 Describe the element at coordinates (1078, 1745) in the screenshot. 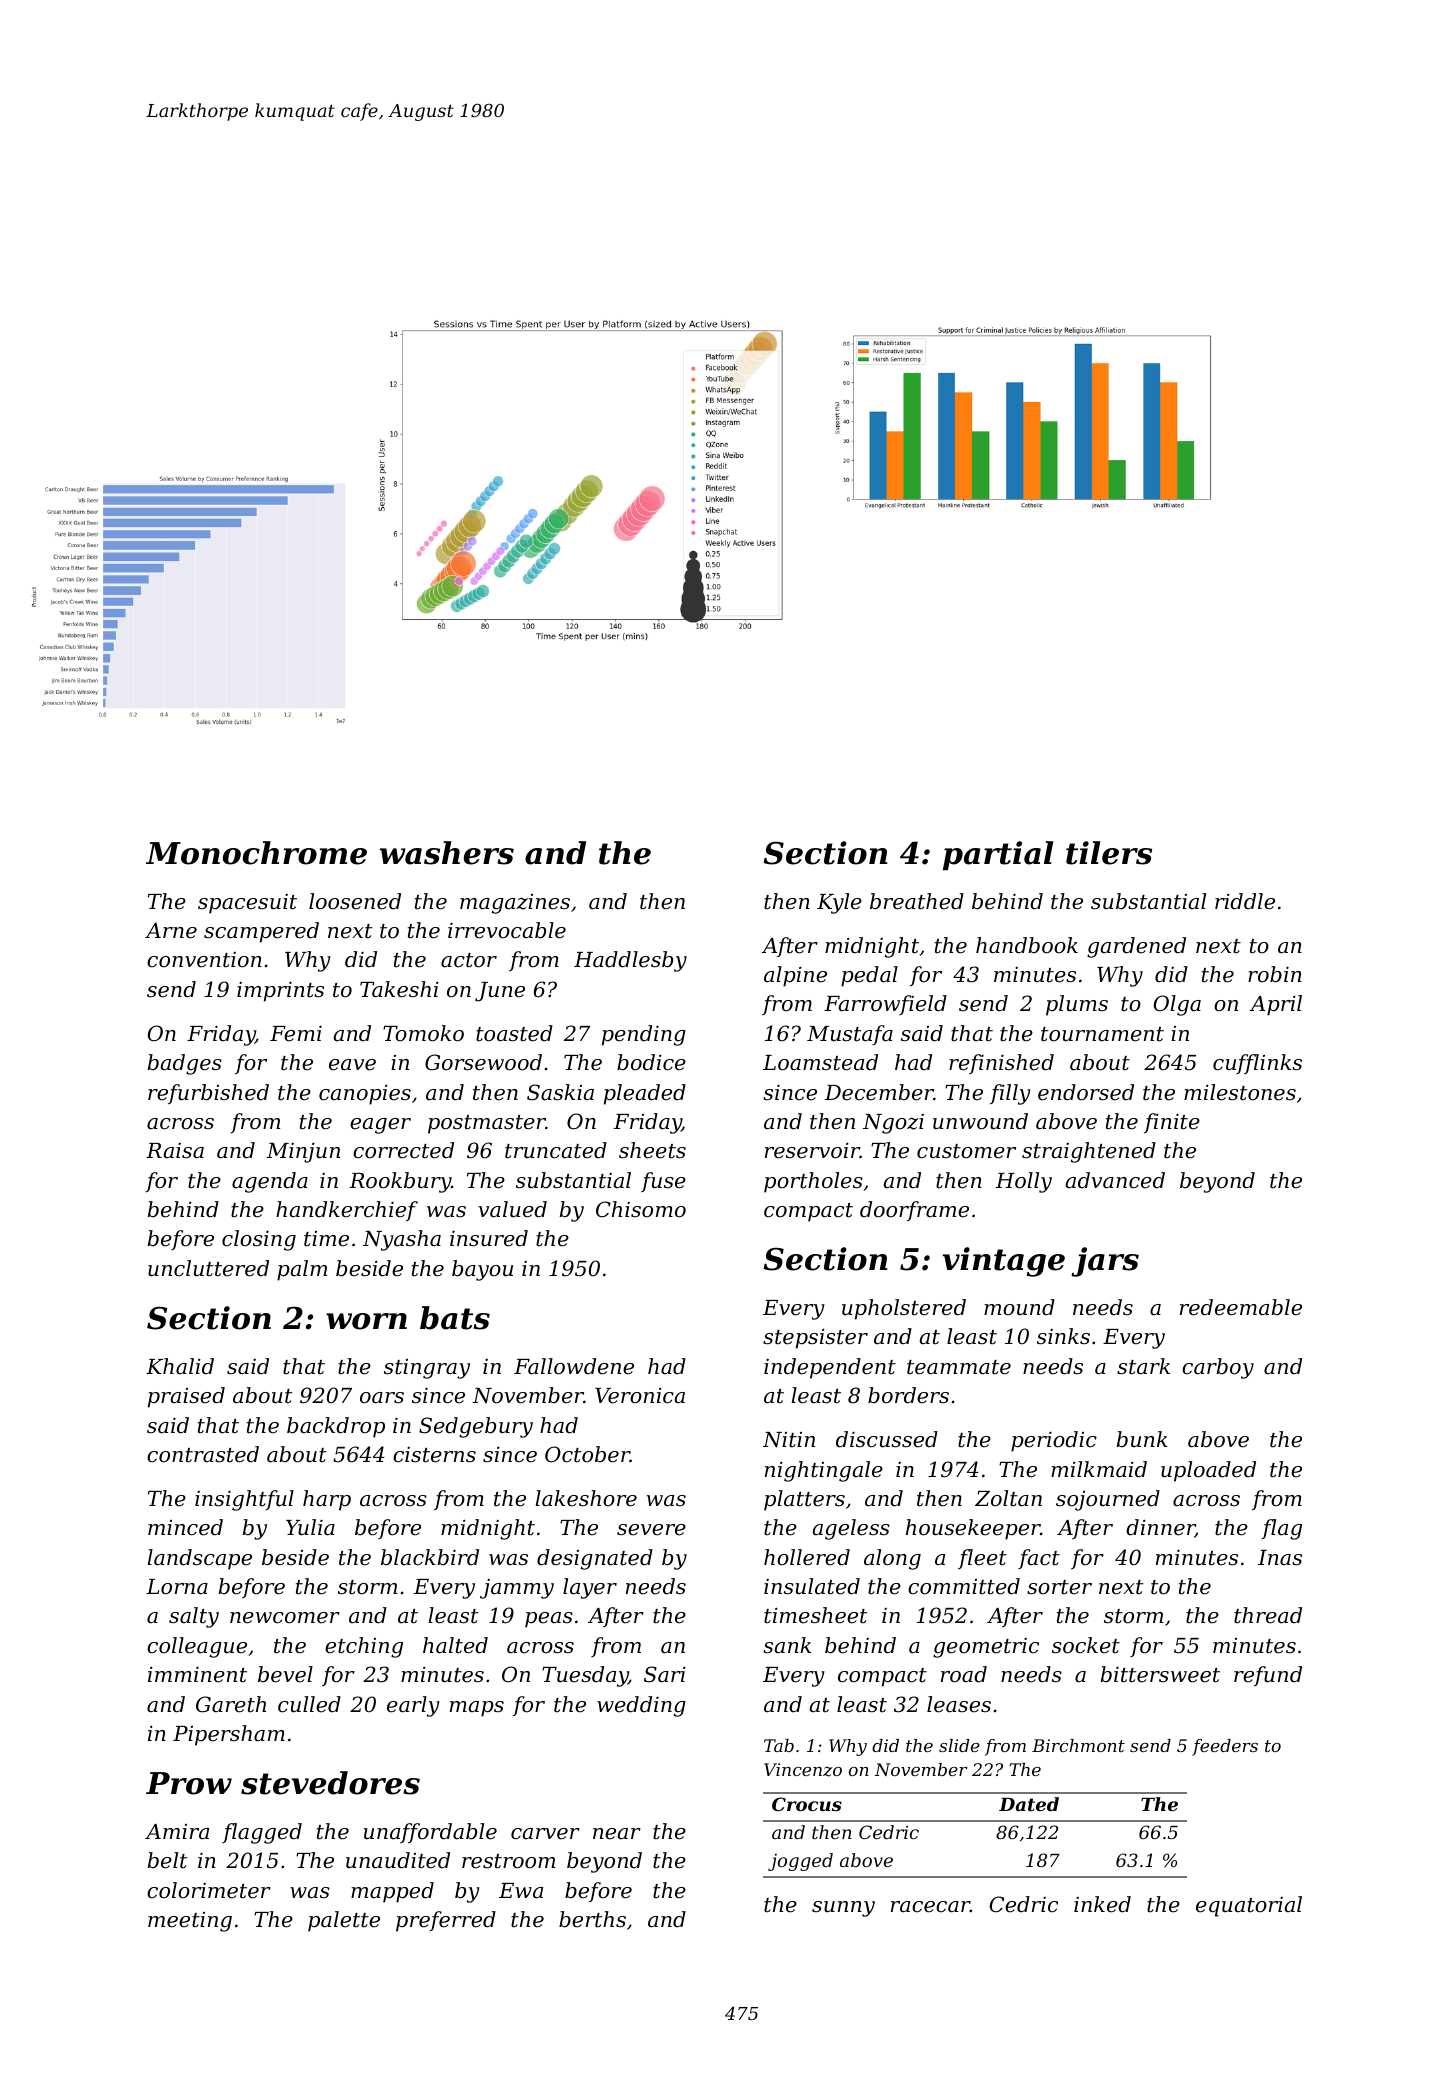

I see `Birchmont` at that location.
